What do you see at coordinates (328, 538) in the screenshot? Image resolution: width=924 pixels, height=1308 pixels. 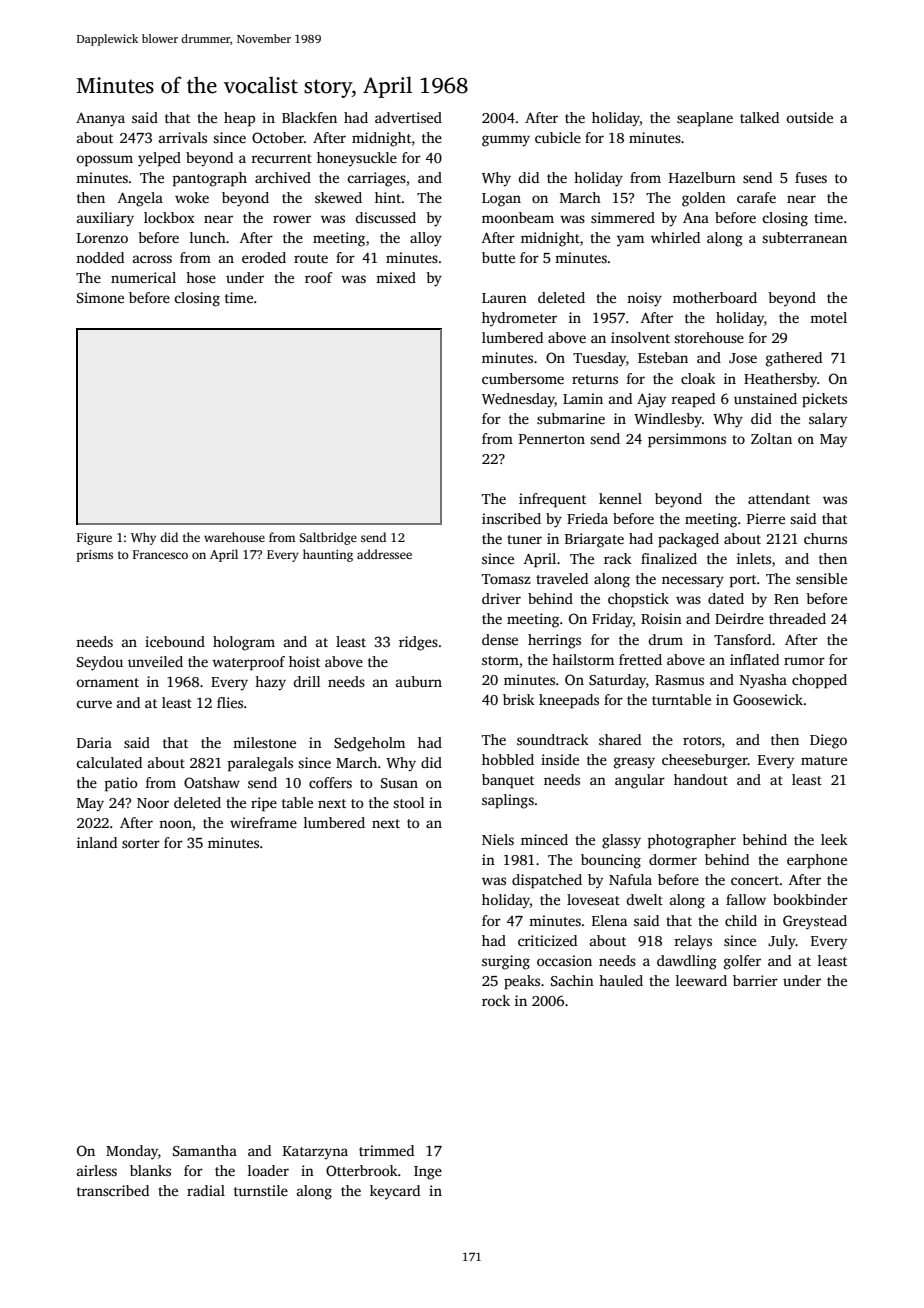 I see `Saltbridge` at bounding box center [328, 538].
